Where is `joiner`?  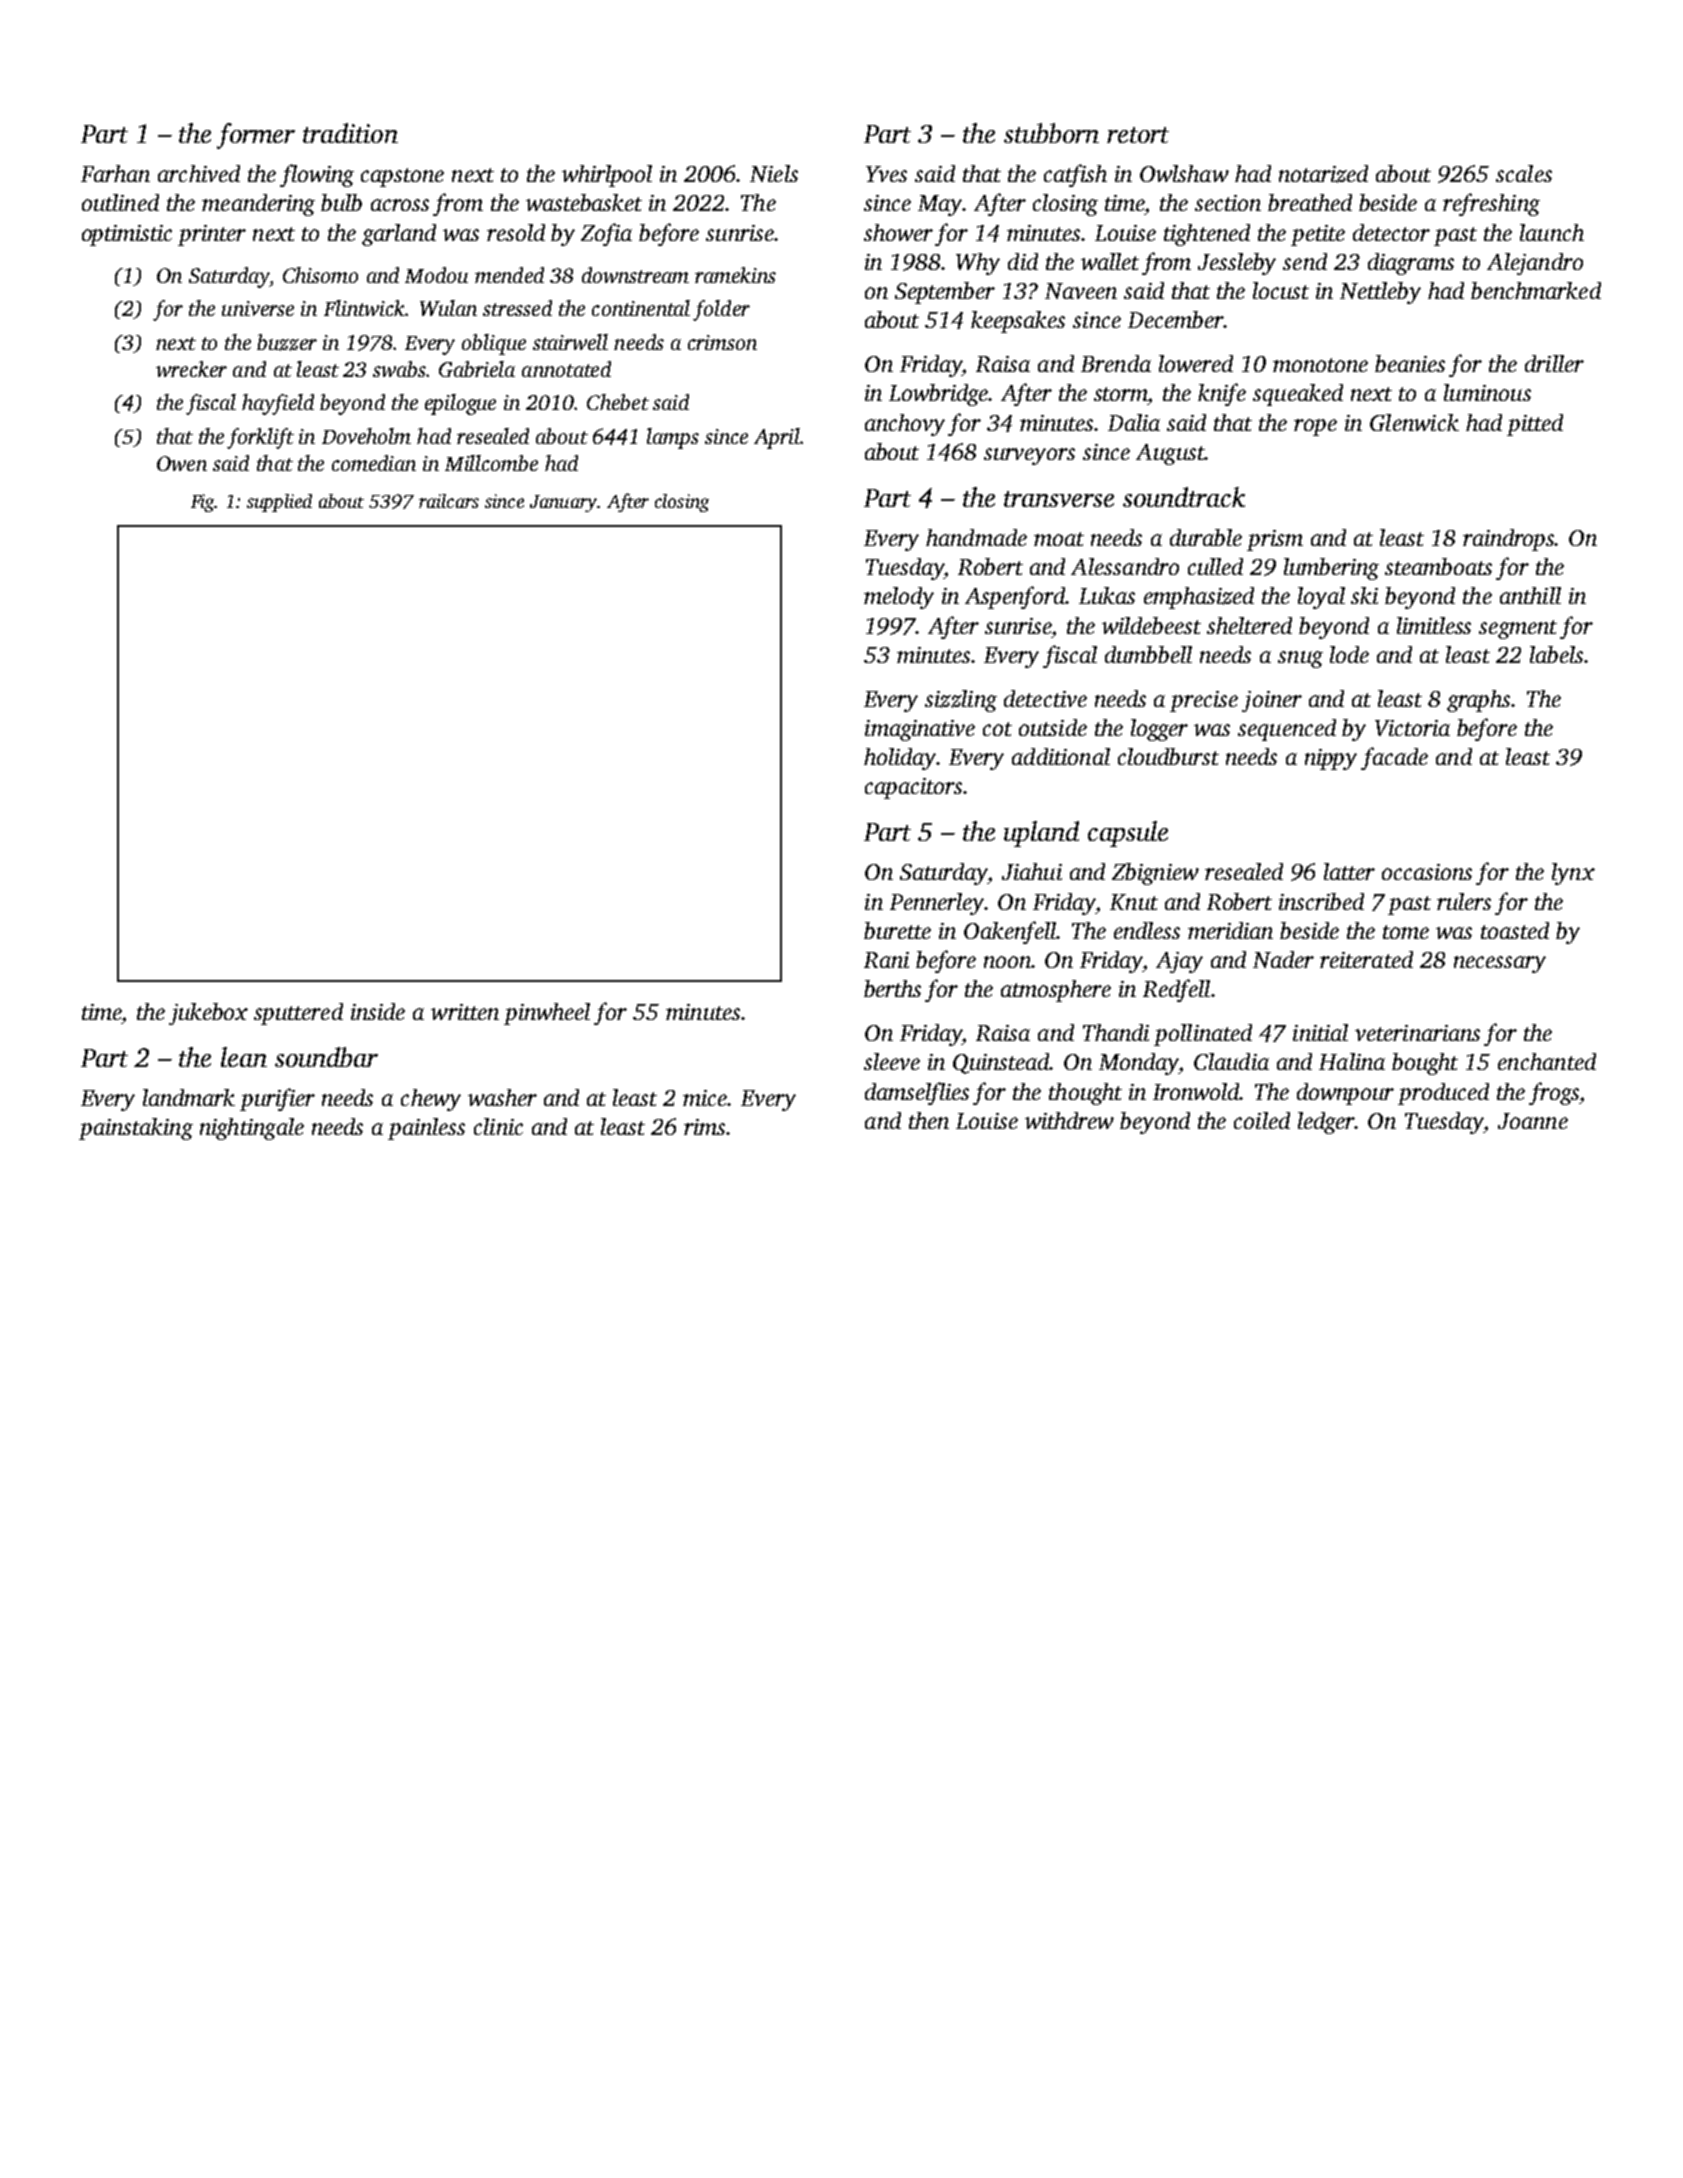
joiner is located at coordinates (1272, 701).
